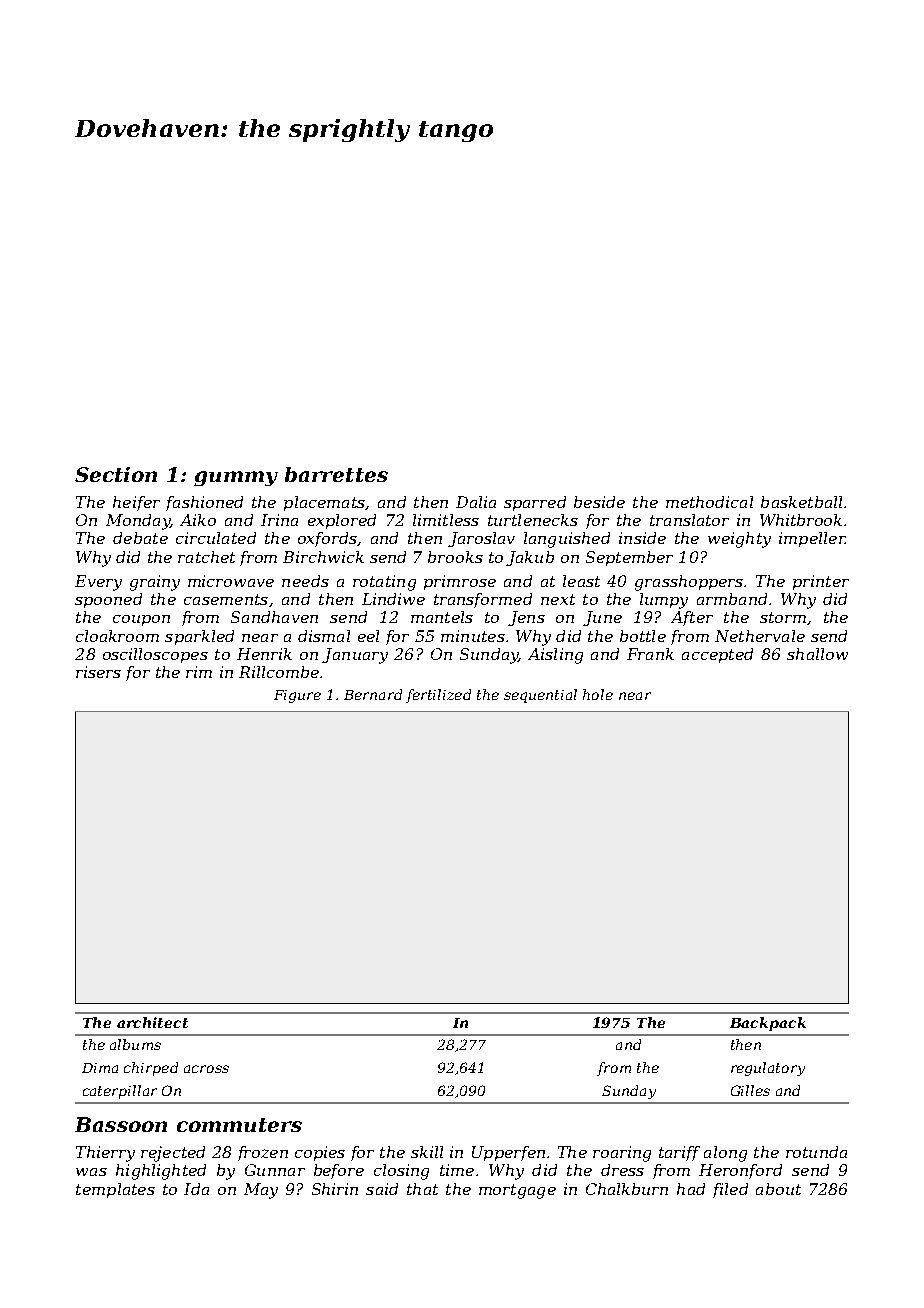 This screenshot has width=924, height=1308. Describe the element at coordinates (373, 694) in the screenshot. I see `Bernard` at that location.
